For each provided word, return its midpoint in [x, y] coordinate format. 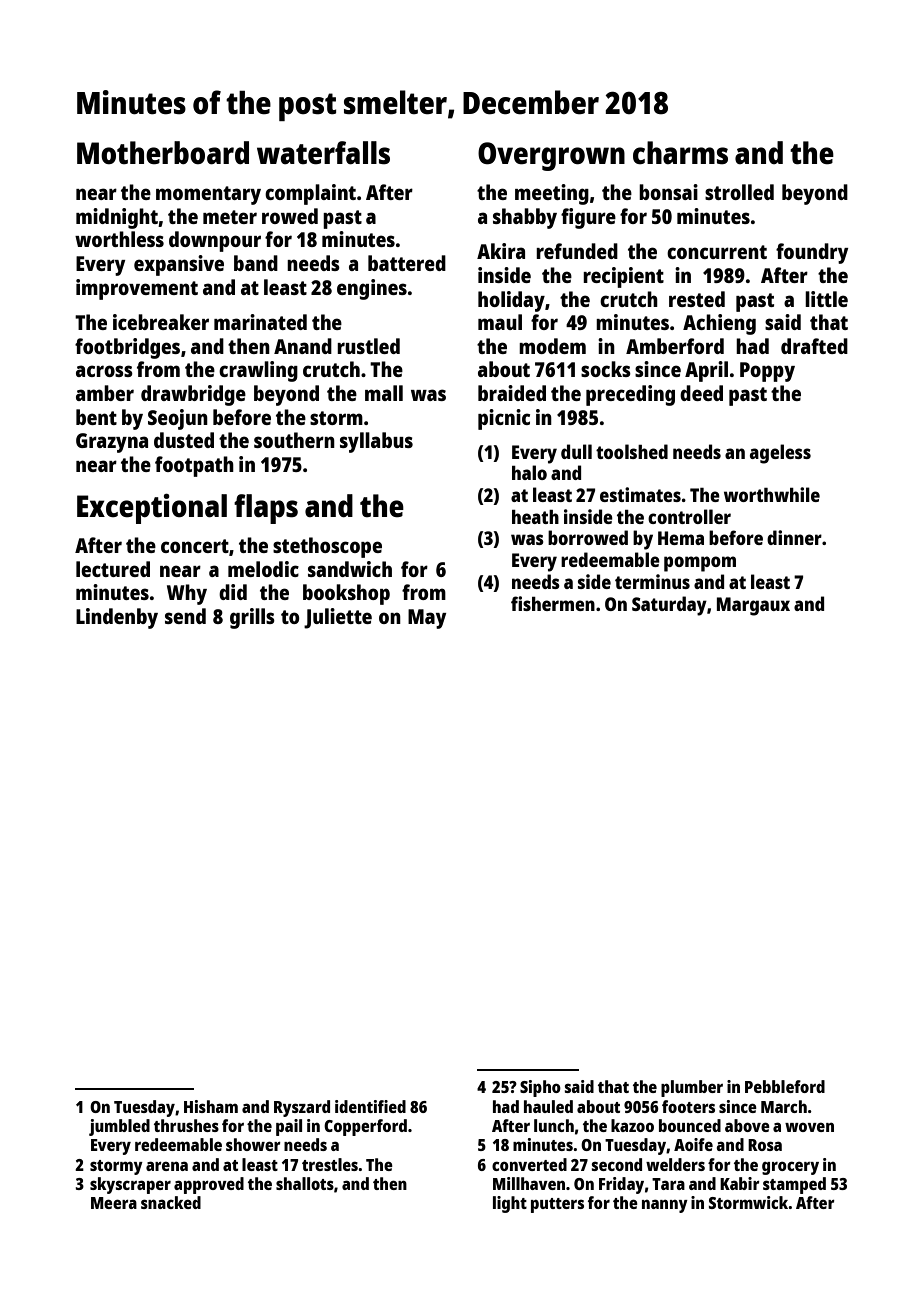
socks [606, 369]
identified [370, 1106]
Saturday [669, 606]
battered [407, 263]
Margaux [753, 606]
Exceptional [152, 509]
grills [252, 618]
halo [529, 472]
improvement [137, 289]
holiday [511, 301]
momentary [208, 195]
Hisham [211, 1106]
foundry [812, 253]
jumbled [119, 1127]
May [427, 619]
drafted [814, 346]
